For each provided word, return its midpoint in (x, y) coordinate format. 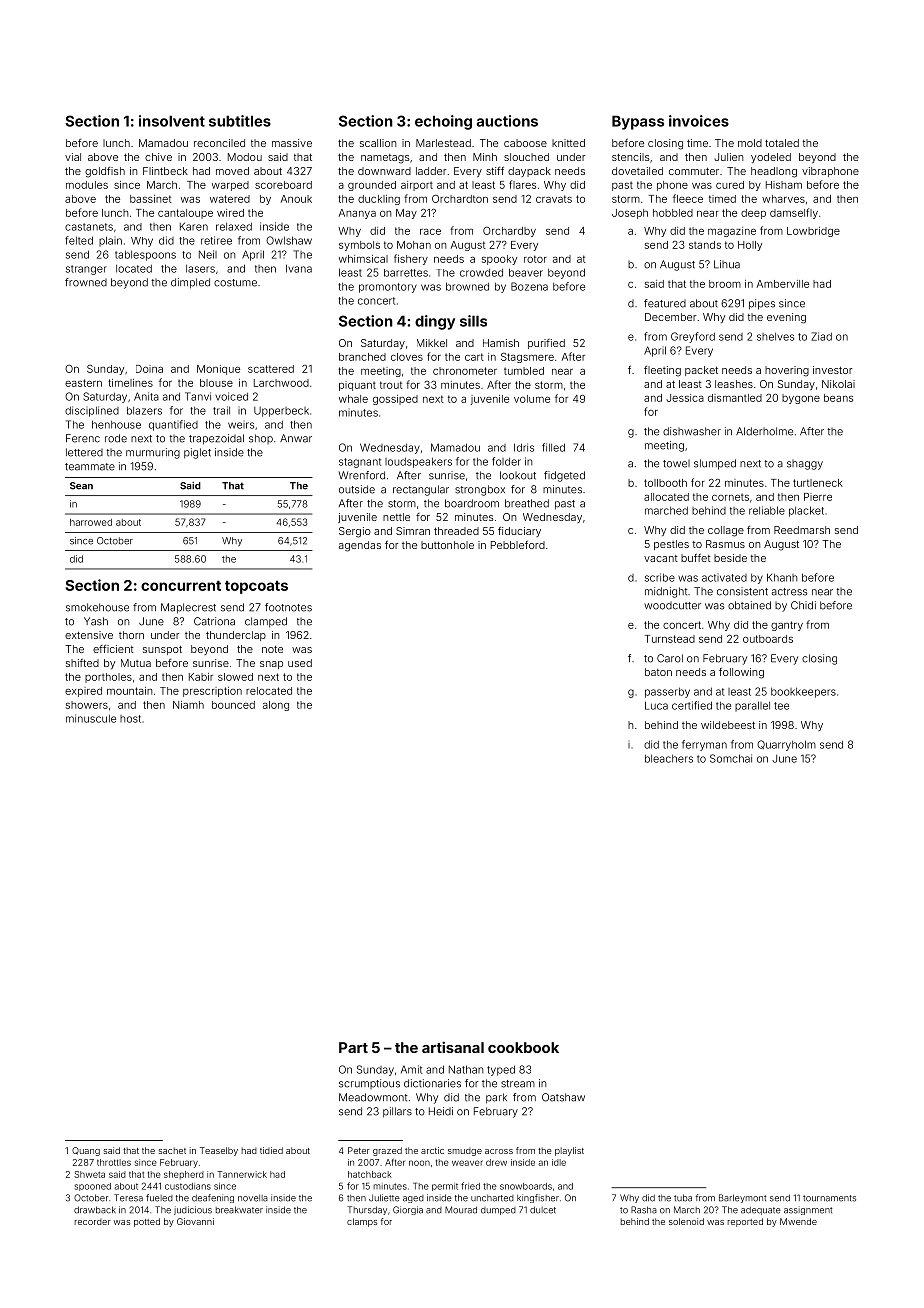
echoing (443, 122)
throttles (114, 1162)
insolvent (172, 121)
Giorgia (408, 1210)
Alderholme (764, 431)
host (130, 719)
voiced (231, 396)
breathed (527, 503)
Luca (656, 705)
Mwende (798, 1221)
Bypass (638, 122)
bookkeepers (803, 693)
